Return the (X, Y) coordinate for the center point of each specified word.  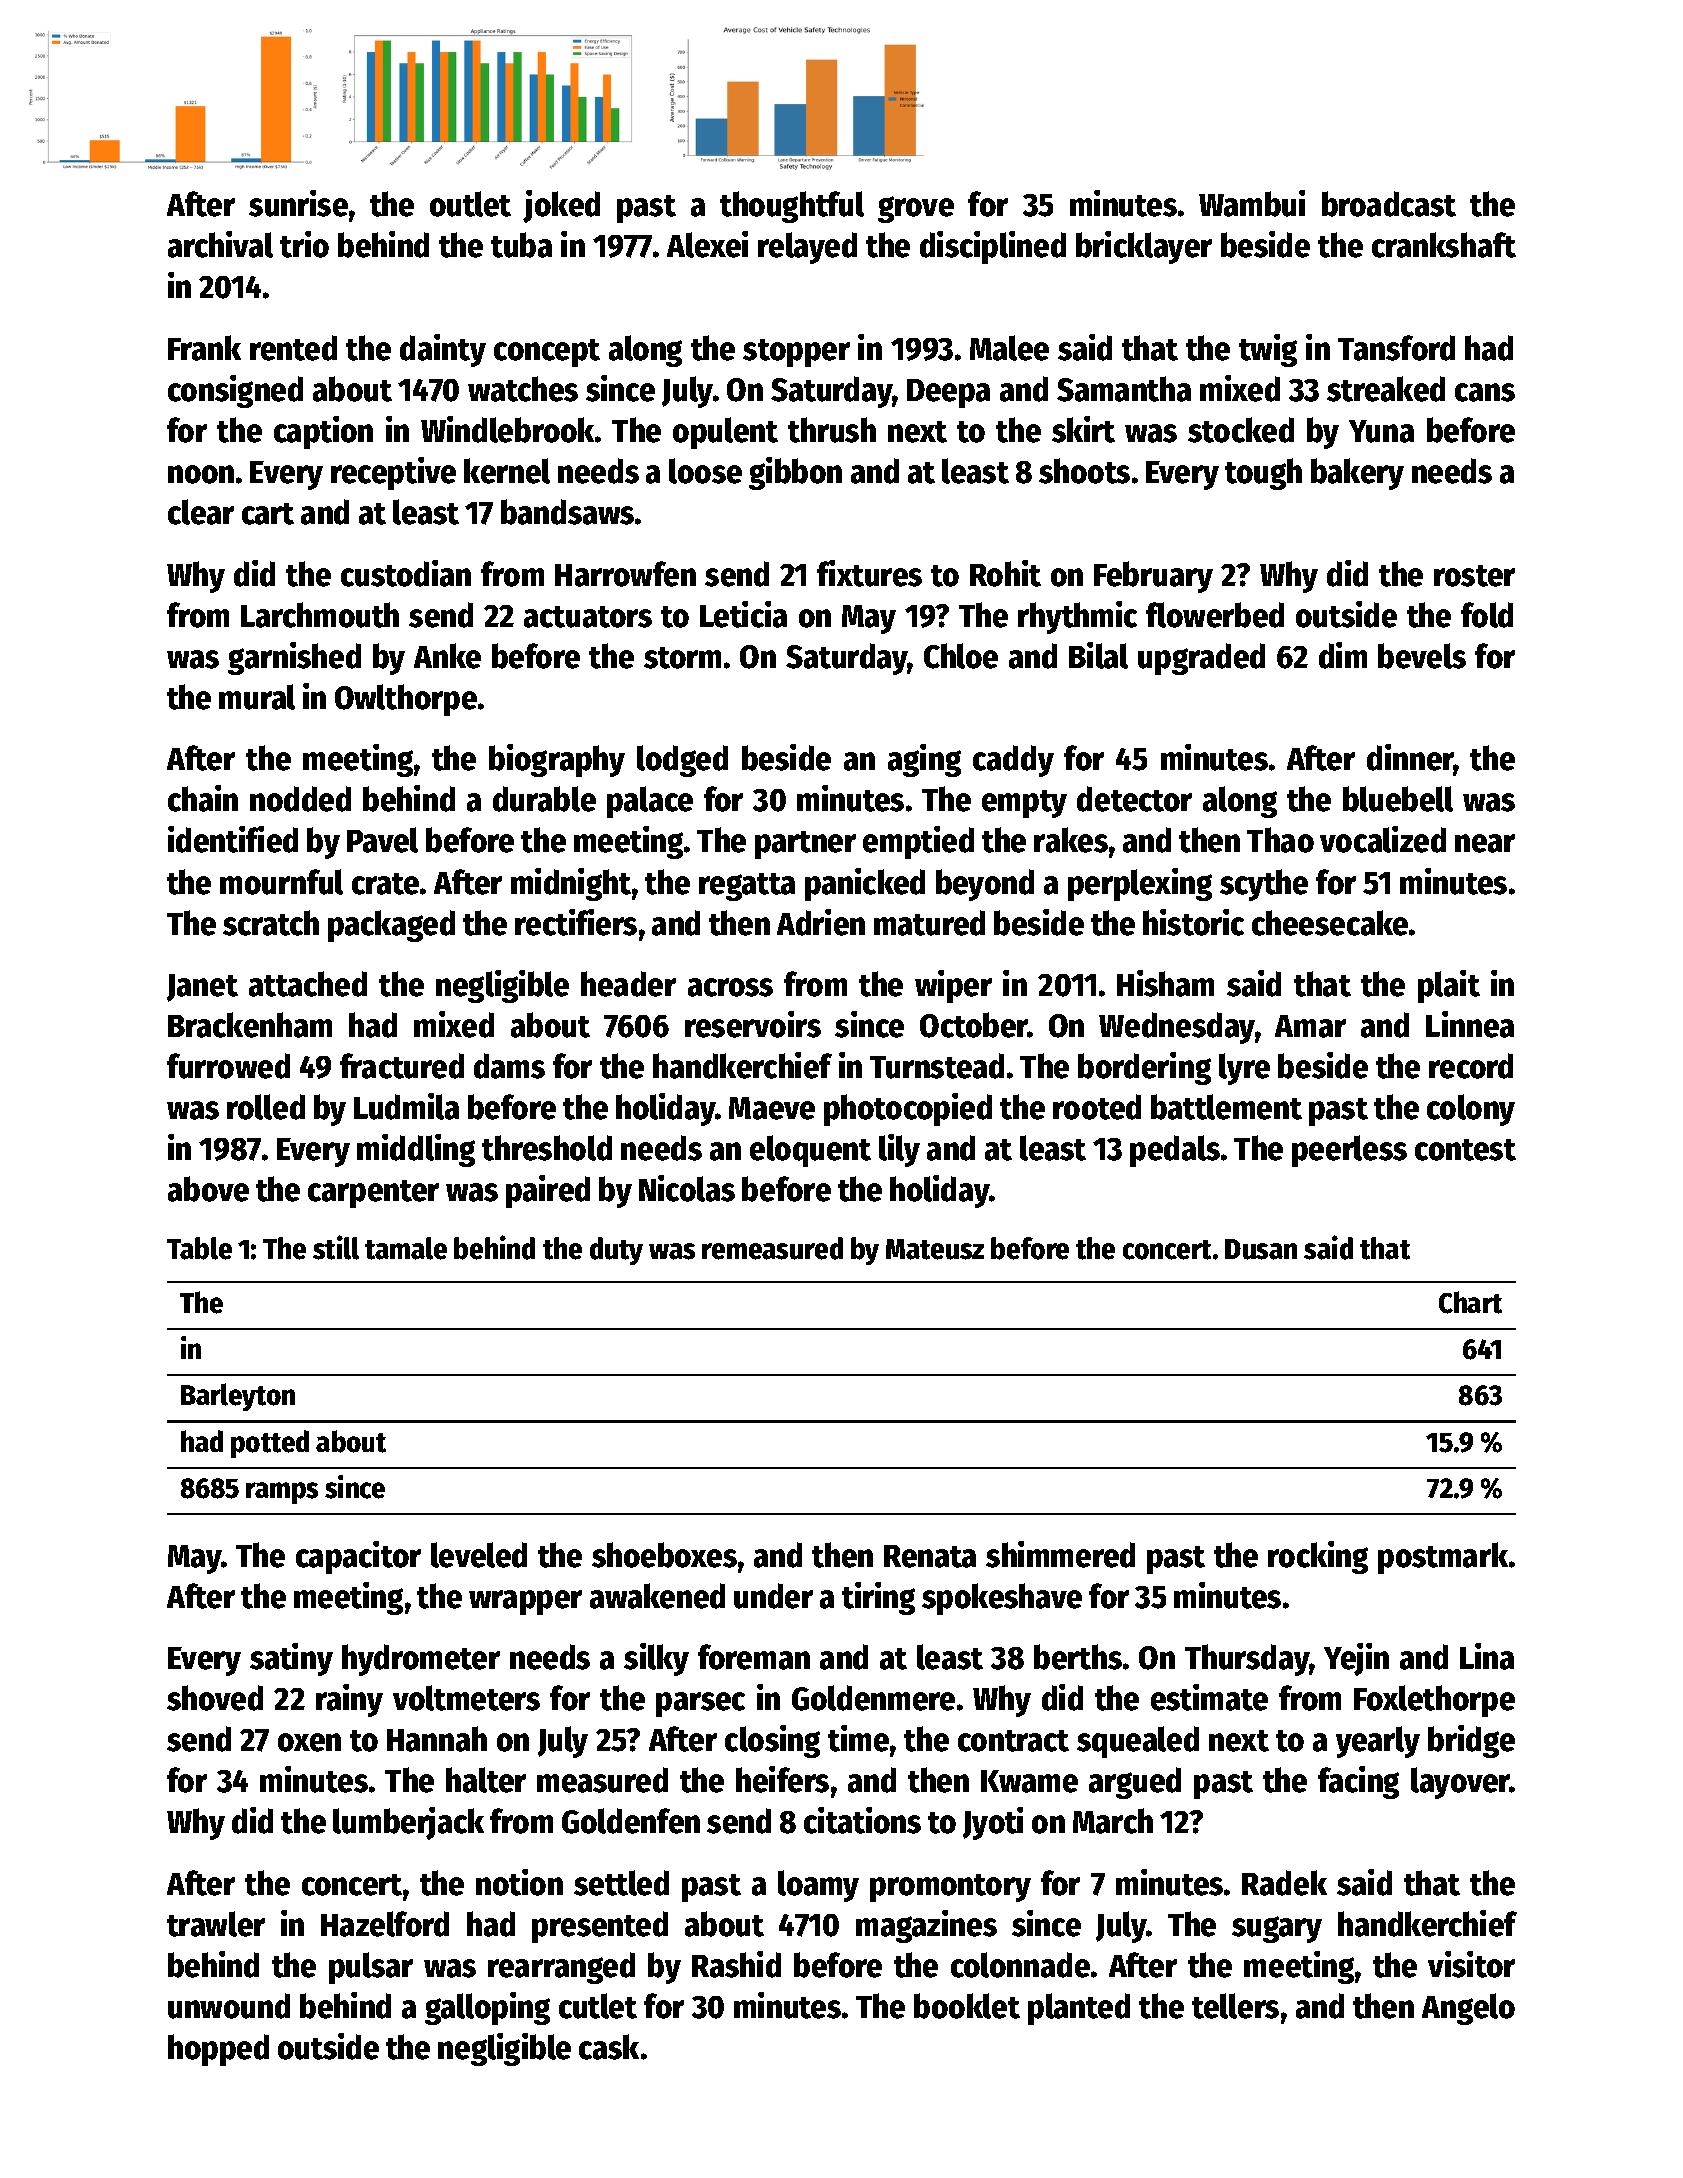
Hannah (437, 1739)
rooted (1097, 1107)
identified (233, 839)
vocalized (1383, 839)
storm (682, 658)
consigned (235, 391)
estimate (1209, 1697)
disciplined (993, 247)
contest (1465, 1150)
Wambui (1252, 203)
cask (609, 2047)
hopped (218, 2050)
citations (862, 1820)
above (208, 1189)
